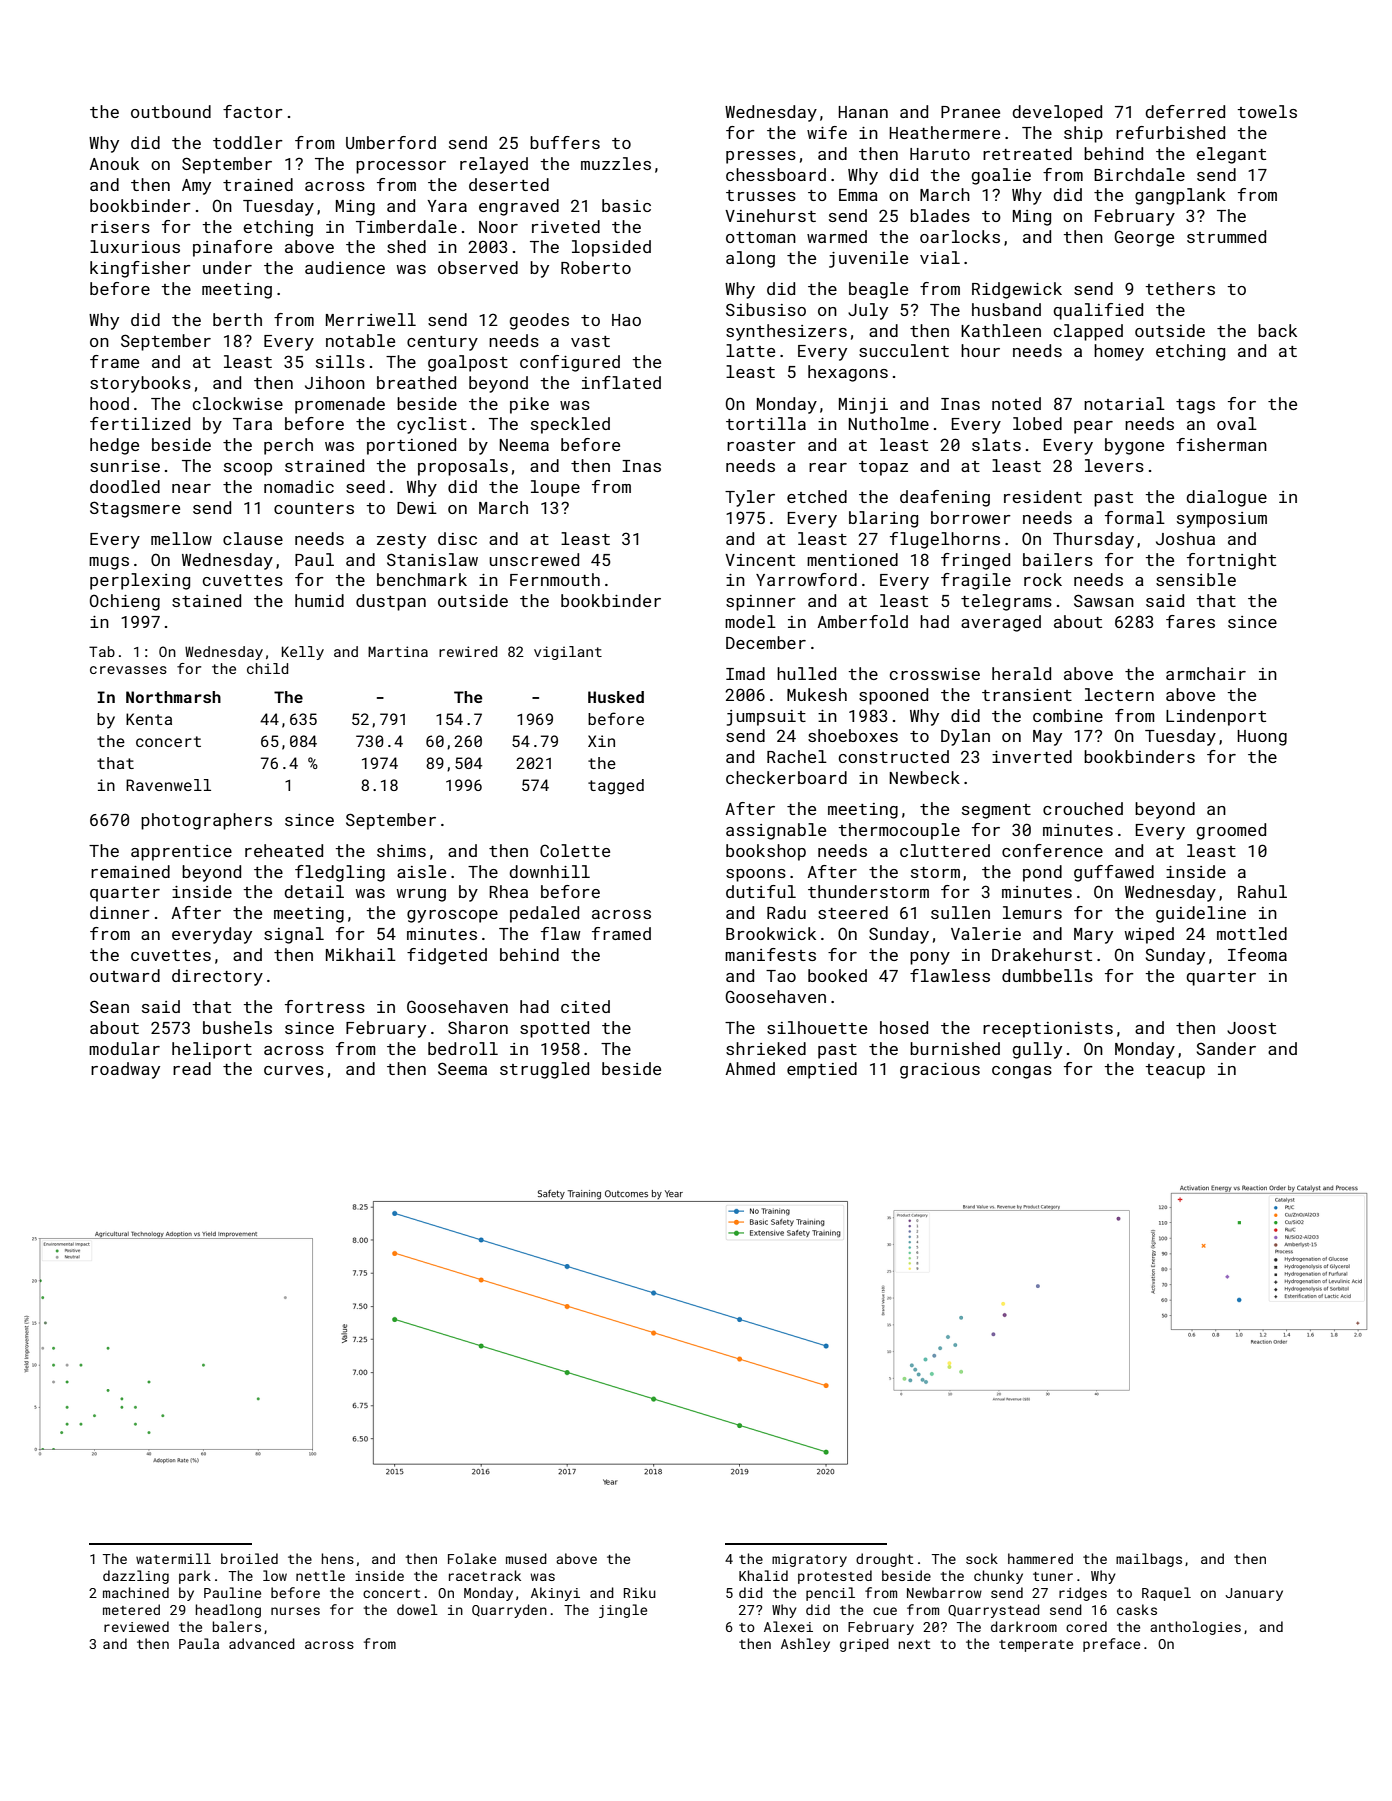 This image has width=1392, height=1801. Describe the element at coordinates (864, 1645) in the image. I see `griped` at that location.
